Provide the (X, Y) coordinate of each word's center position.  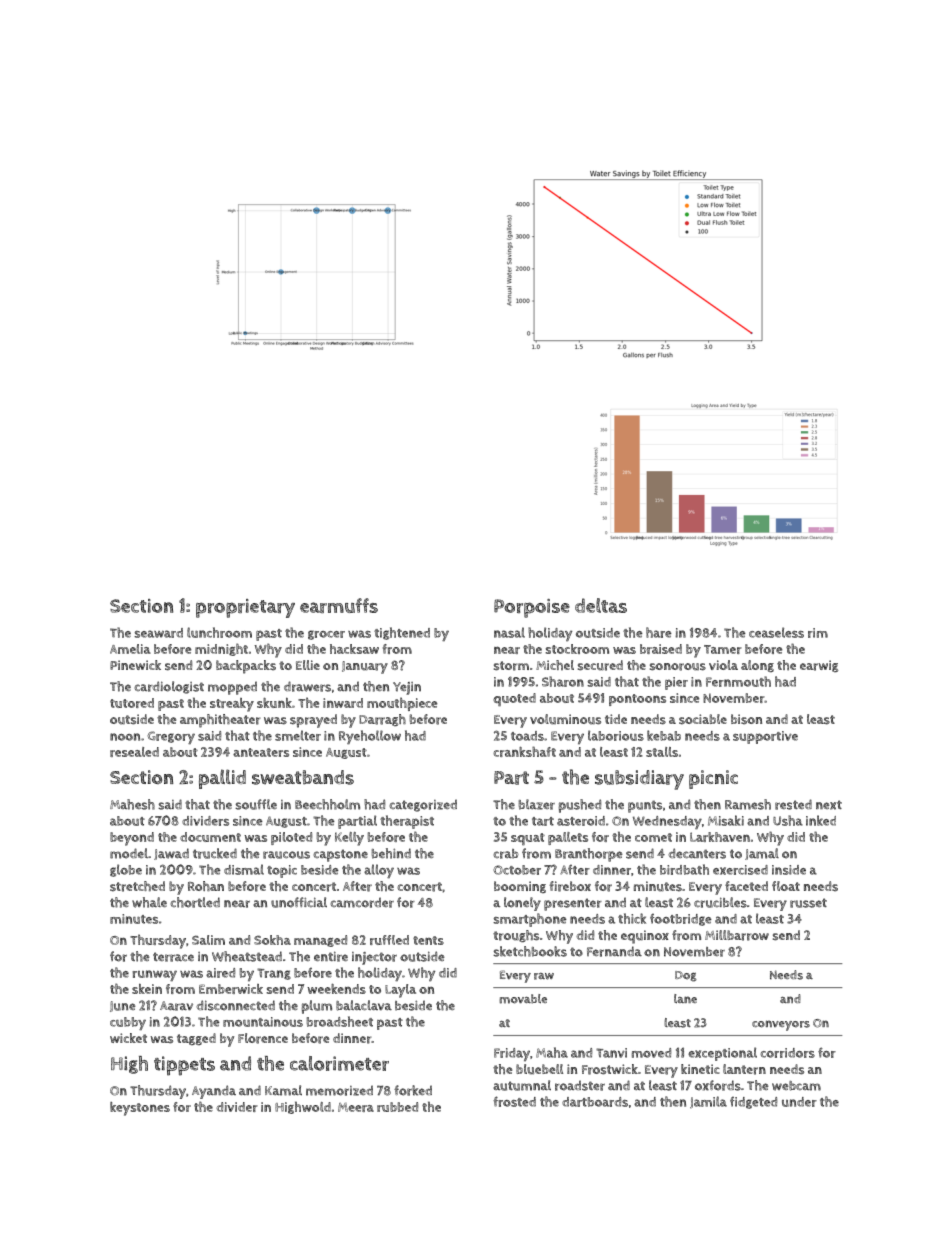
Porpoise (532, 608)
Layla (400, 991)
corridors (787, 1053)
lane (685, 998)
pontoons (637, 700)
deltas (601, 605)
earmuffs (339, 605)
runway (154, 975)
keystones (140, 1109)
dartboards (595, 1102)
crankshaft (524, 751)
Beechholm (327, 804)
